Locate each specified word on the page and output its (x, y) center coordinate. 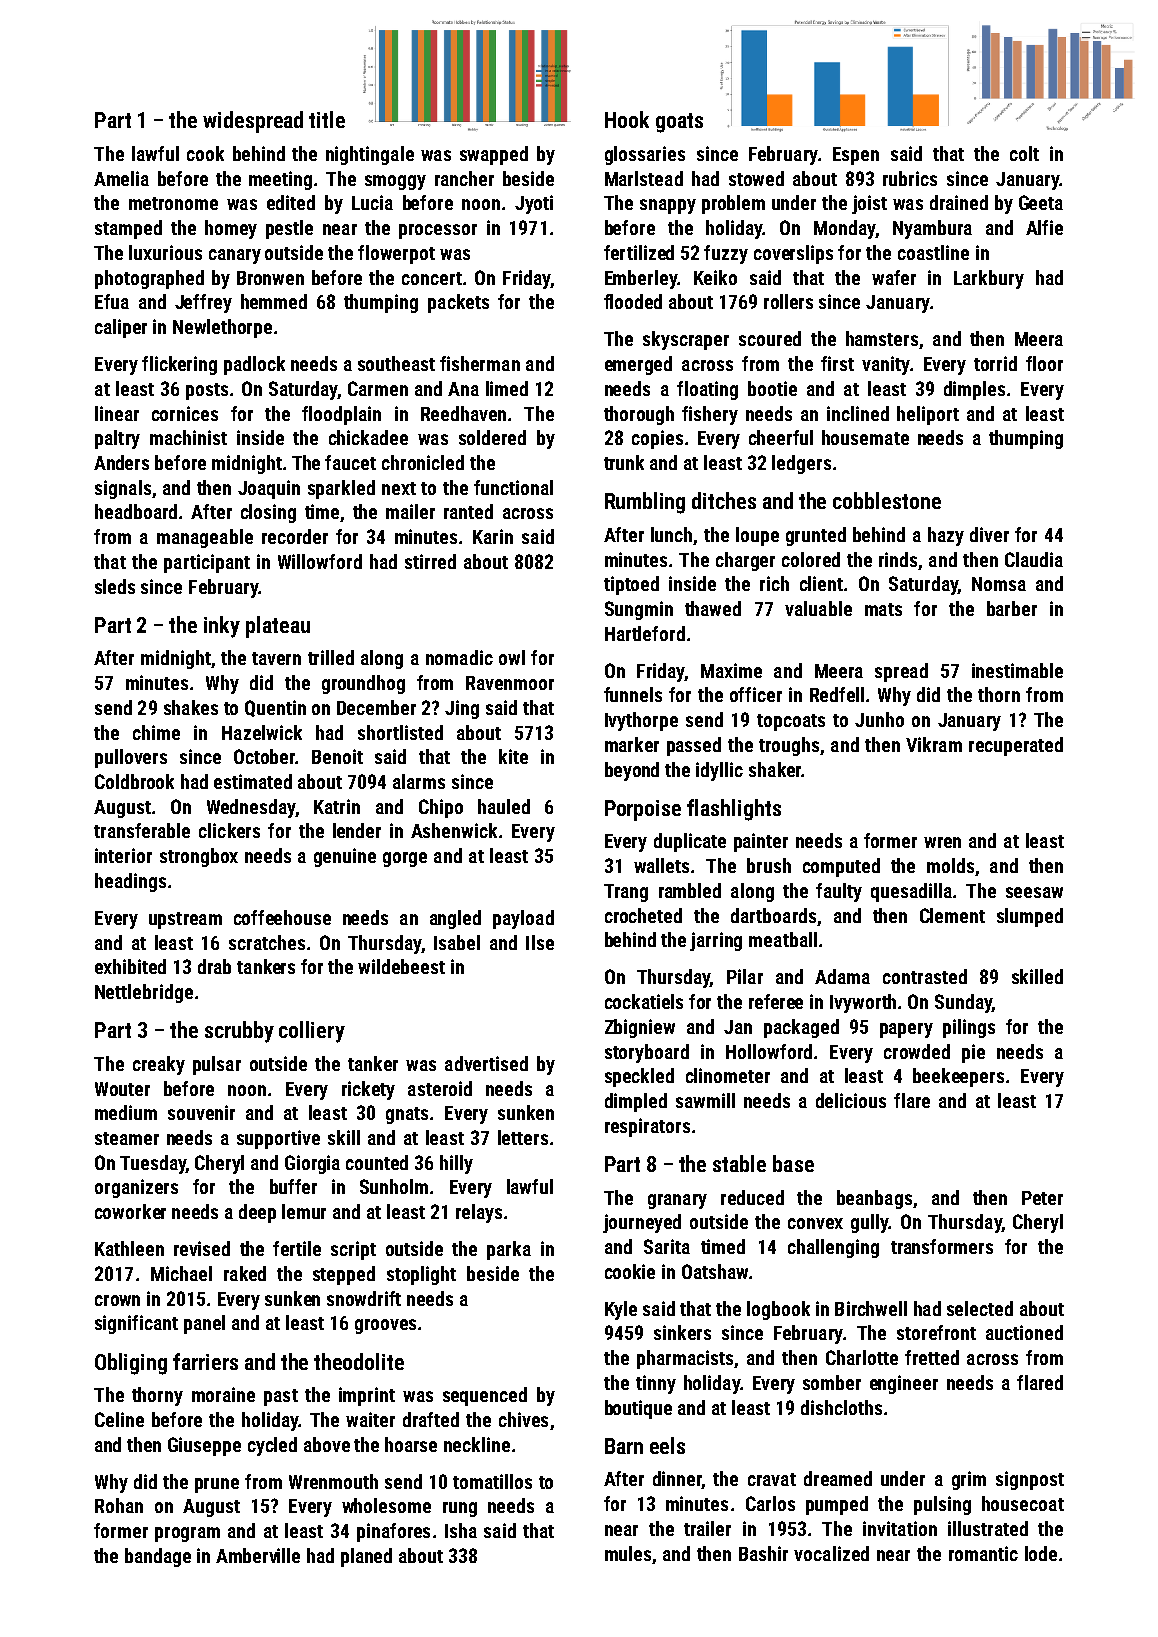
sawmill (705, 1100)
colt (1024, 153)
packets (458, 303)
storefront (936, 1332)
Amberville (258, 1555)
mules (628, 1553)
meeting (280, 180)
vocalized (831, 1553)
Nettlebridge (144, 993)
